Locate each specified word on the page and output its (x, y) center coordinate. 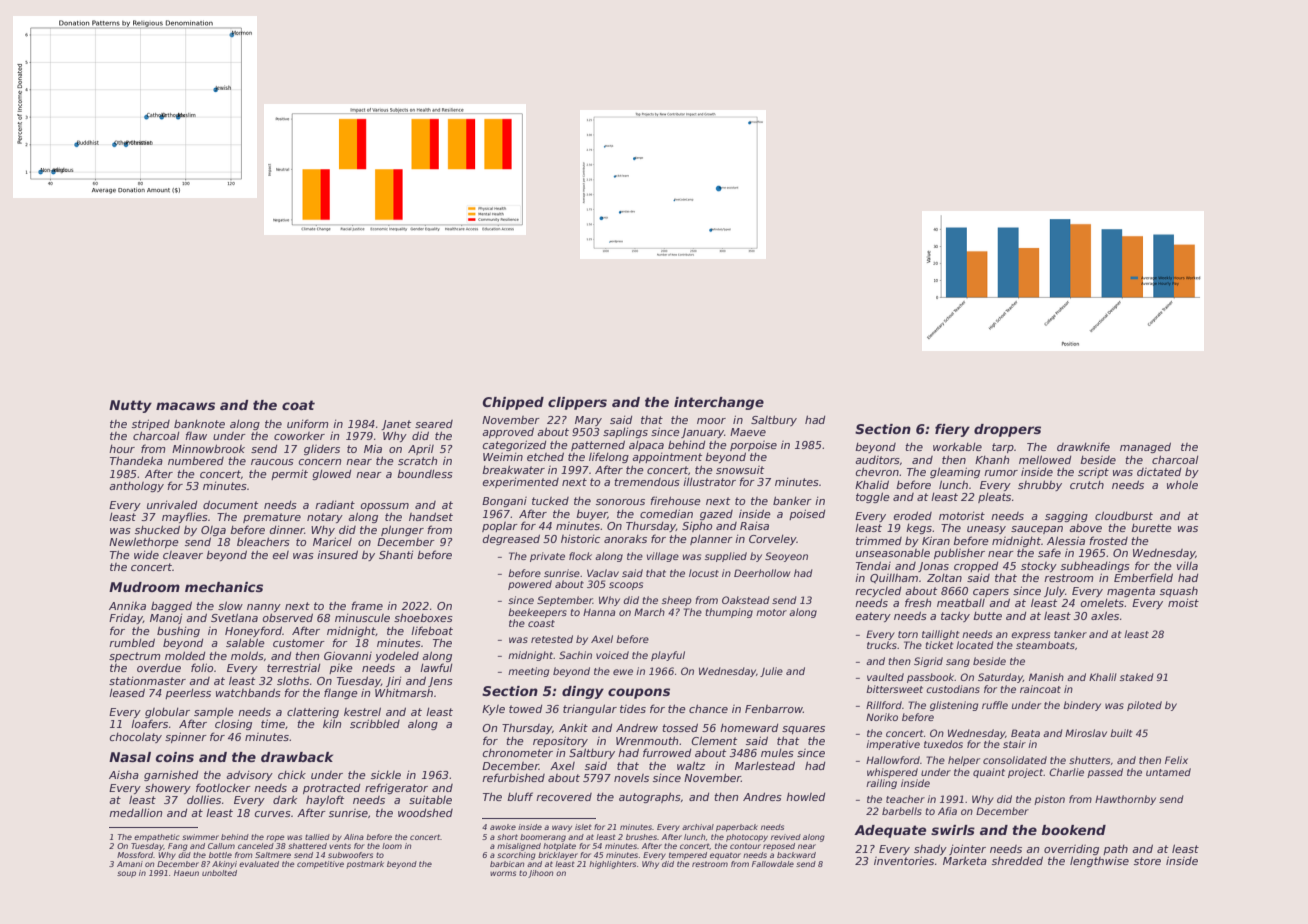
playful (668, 656)
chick (292, 775)
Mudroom (144, 587)
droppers (1007, 430)
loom (392, 846)
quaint (989, 773)
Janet (396, 425)
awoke (503, 827)
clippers (577, 403)
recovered (564, 797)
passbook (931, 678)
